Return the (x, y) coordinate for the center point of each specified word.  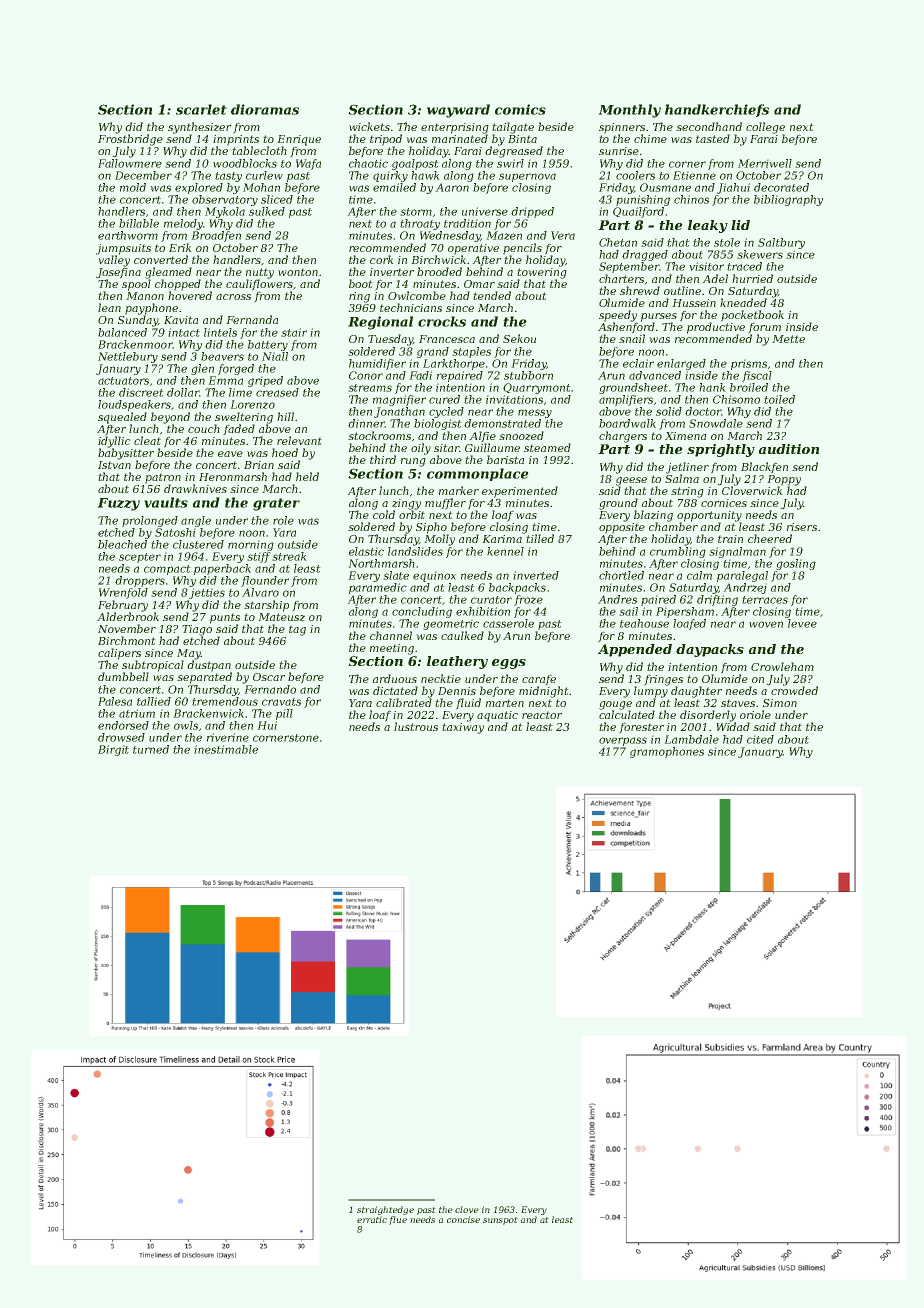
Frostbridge (130, 140)
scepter (140, 558)
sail (628, 611)
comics (520, 109)
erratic (372, 1219)
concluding (422, 612)
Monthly (629, 111)
